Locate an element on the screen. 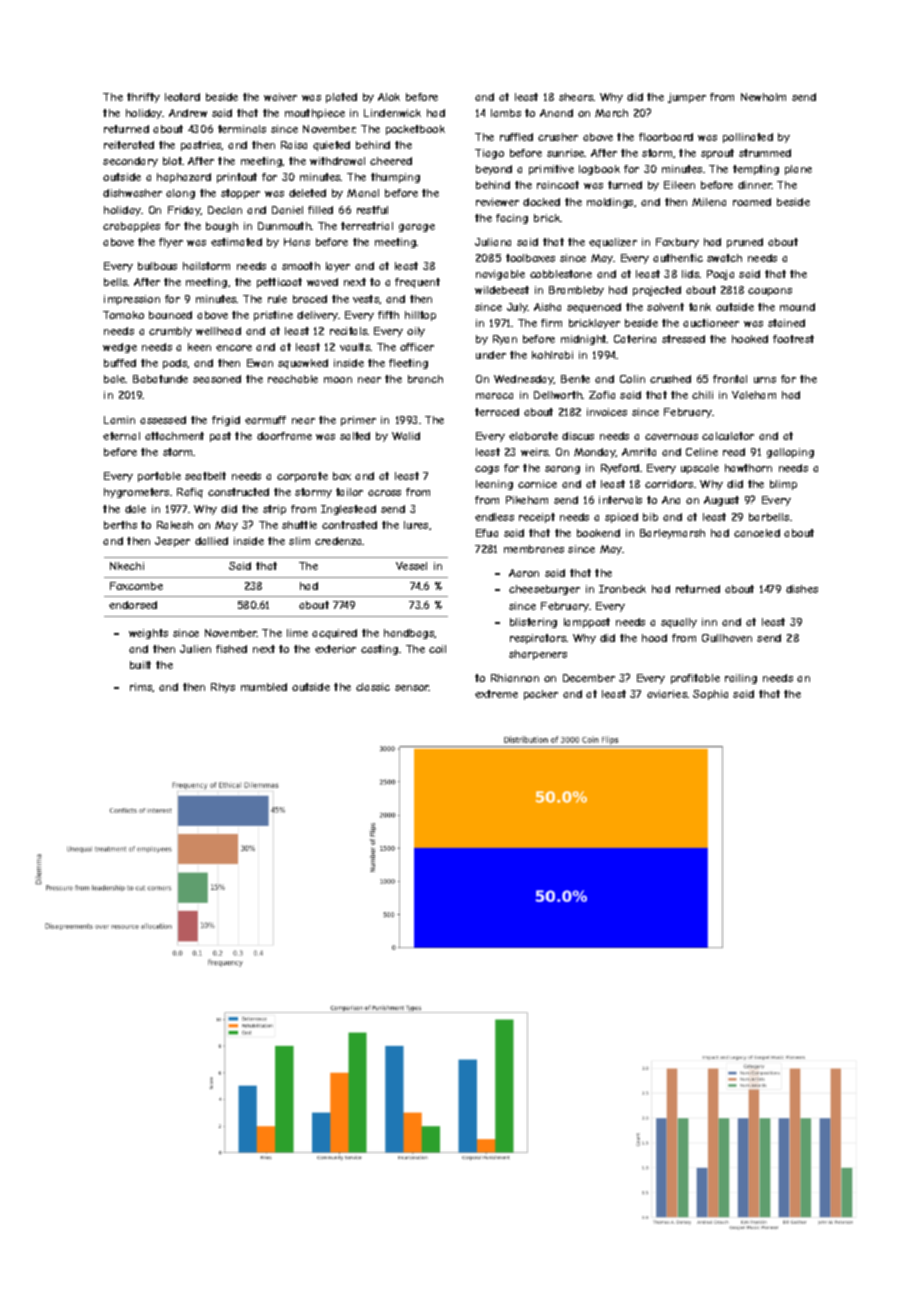 Image resolution: width=924 pixels, height=1308 pixels. Babatunde is located at coordinates (160, 379).
